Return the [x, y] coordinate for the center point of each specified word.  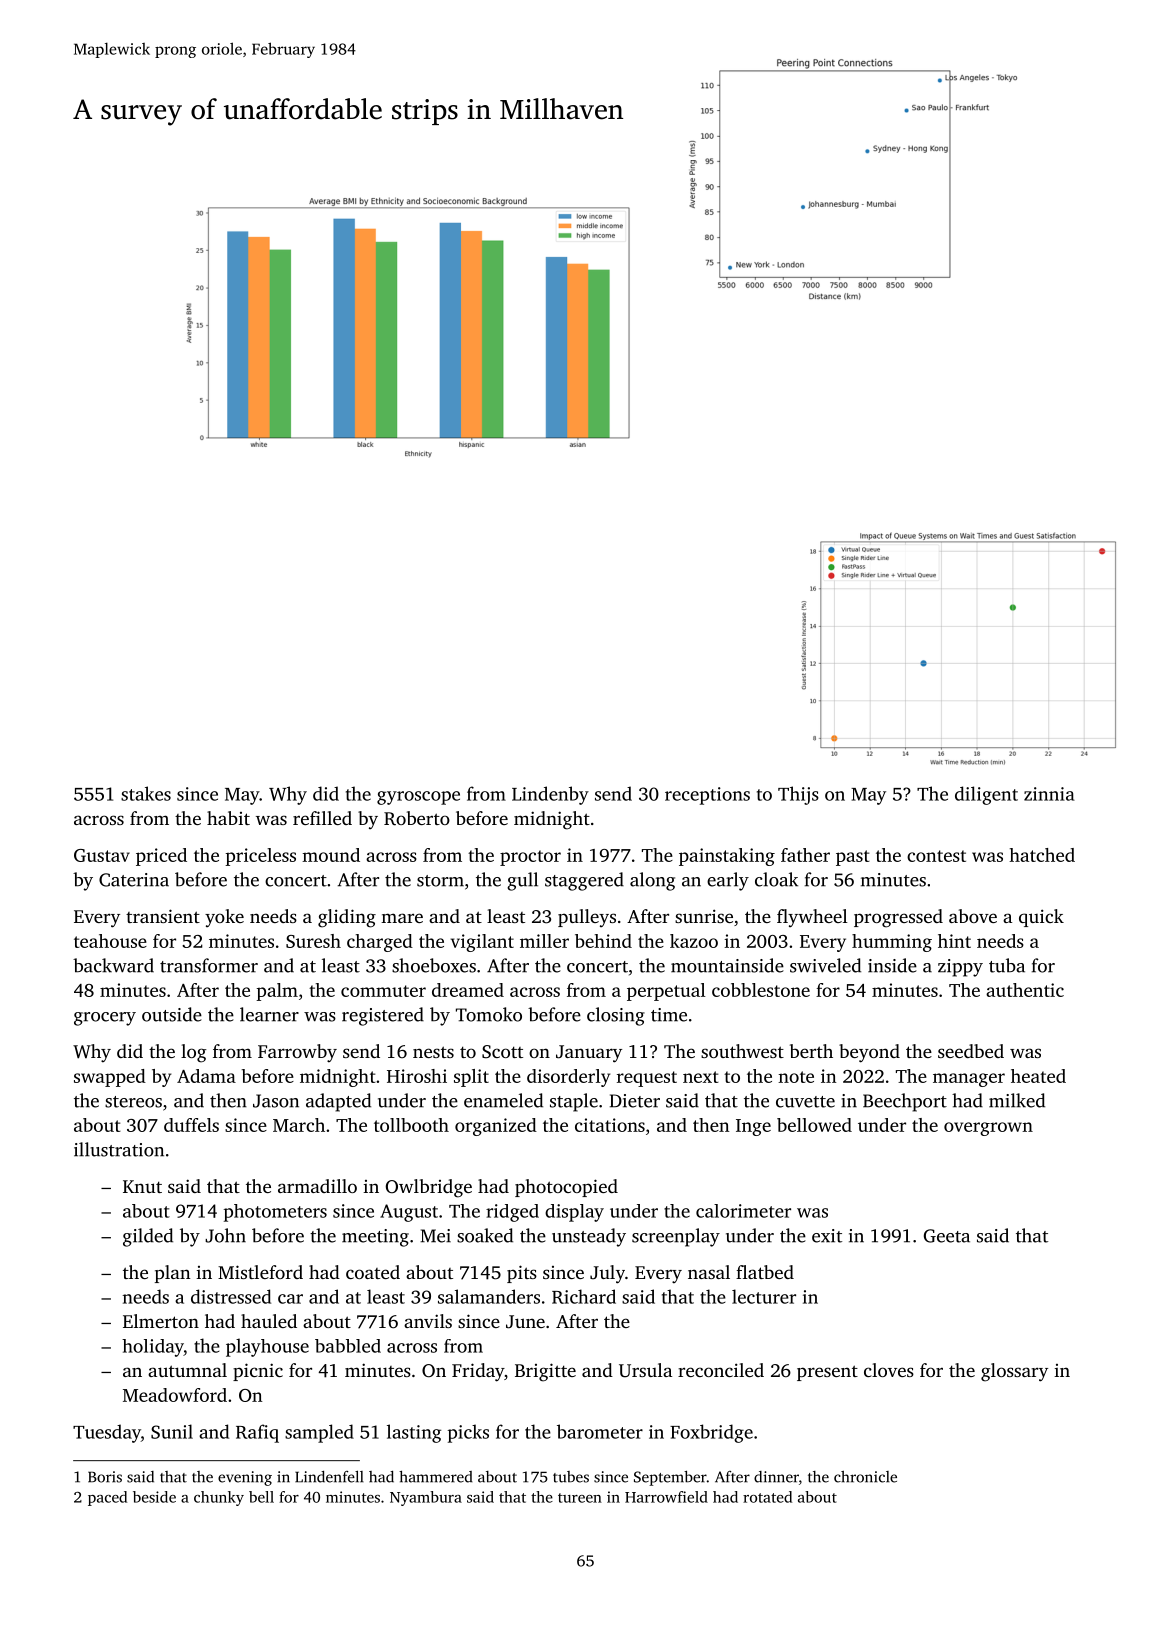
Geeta [947, 1236]
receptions [707, 796]
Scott [502, 1052]
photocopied [566, 1188]
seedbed [971, 1051]
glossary [1014, 1372]
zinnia [1049, 794]
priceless [260, 857]
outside [172, 1014]
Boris [105, 1477]
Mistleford [260, 1272]
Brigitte [545, 1372]
